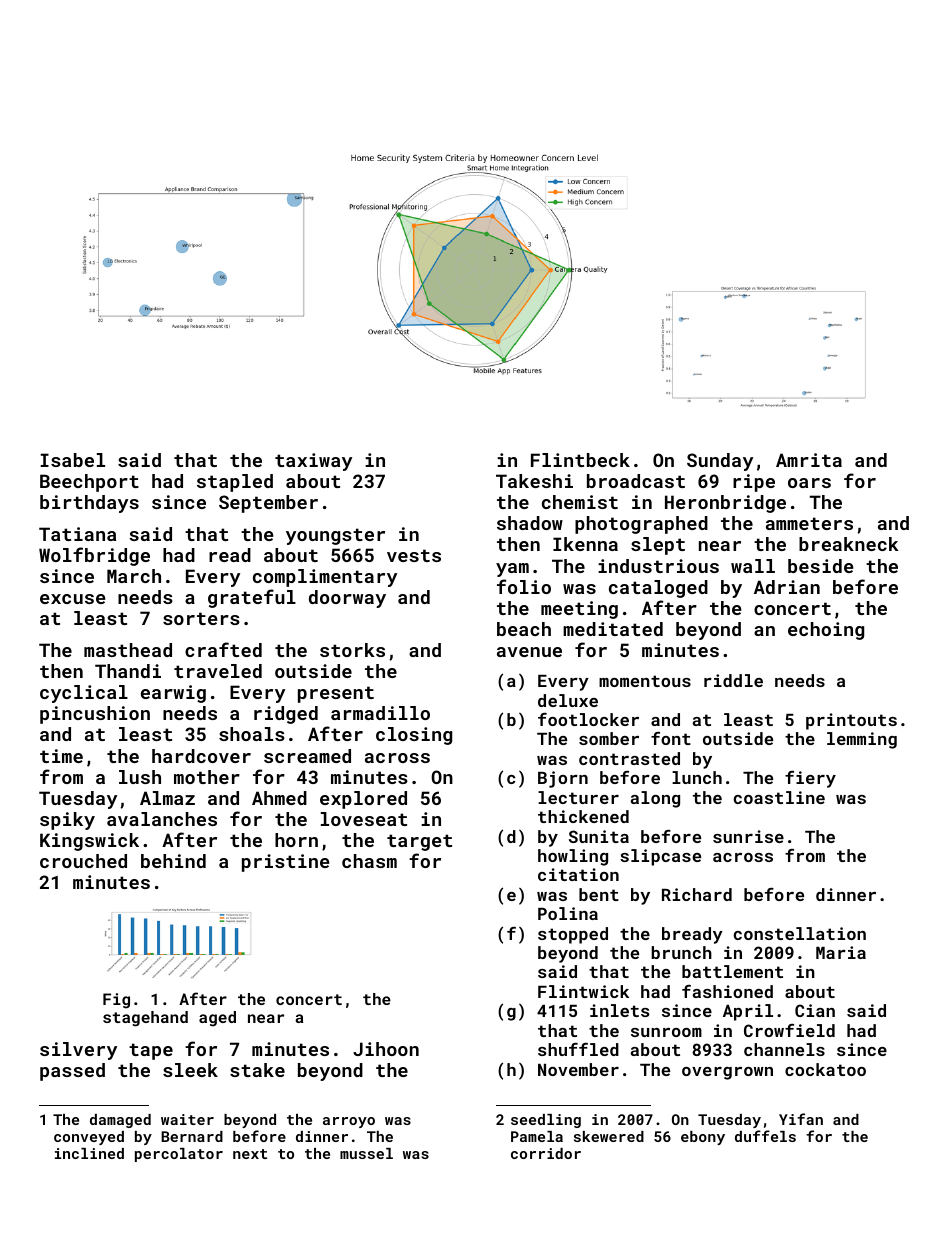 Image resolution: width=952 pixels, height=1233 pixels. What do you see at coordinates (296, 840) in the screenshot?
I see `horn` at bounding box center [296, 840].
